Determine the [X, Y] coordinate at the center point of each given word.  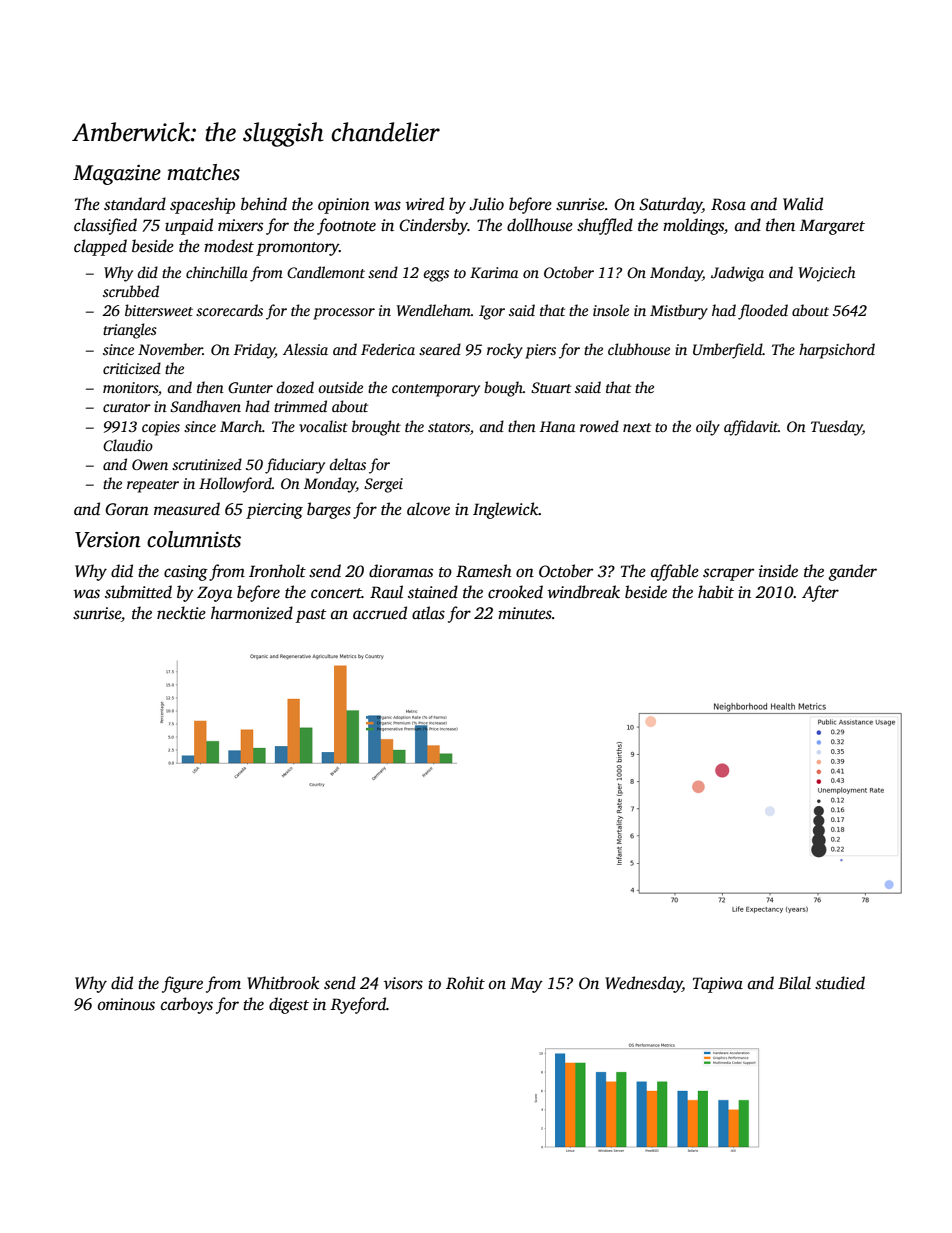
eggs [436, 276]
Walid [803, 204]
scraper [728, 574]
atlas [428, 613]
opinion [344, 206]
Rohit [465, 983]
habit [716, 592]
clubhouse [639, 349]
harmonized [252, 613]
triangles [130, 331]
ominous [126, 1004]
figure [182, 984]
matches [203, 172]
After [820, 593]
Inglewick [506, 510]
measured [187, 509]
